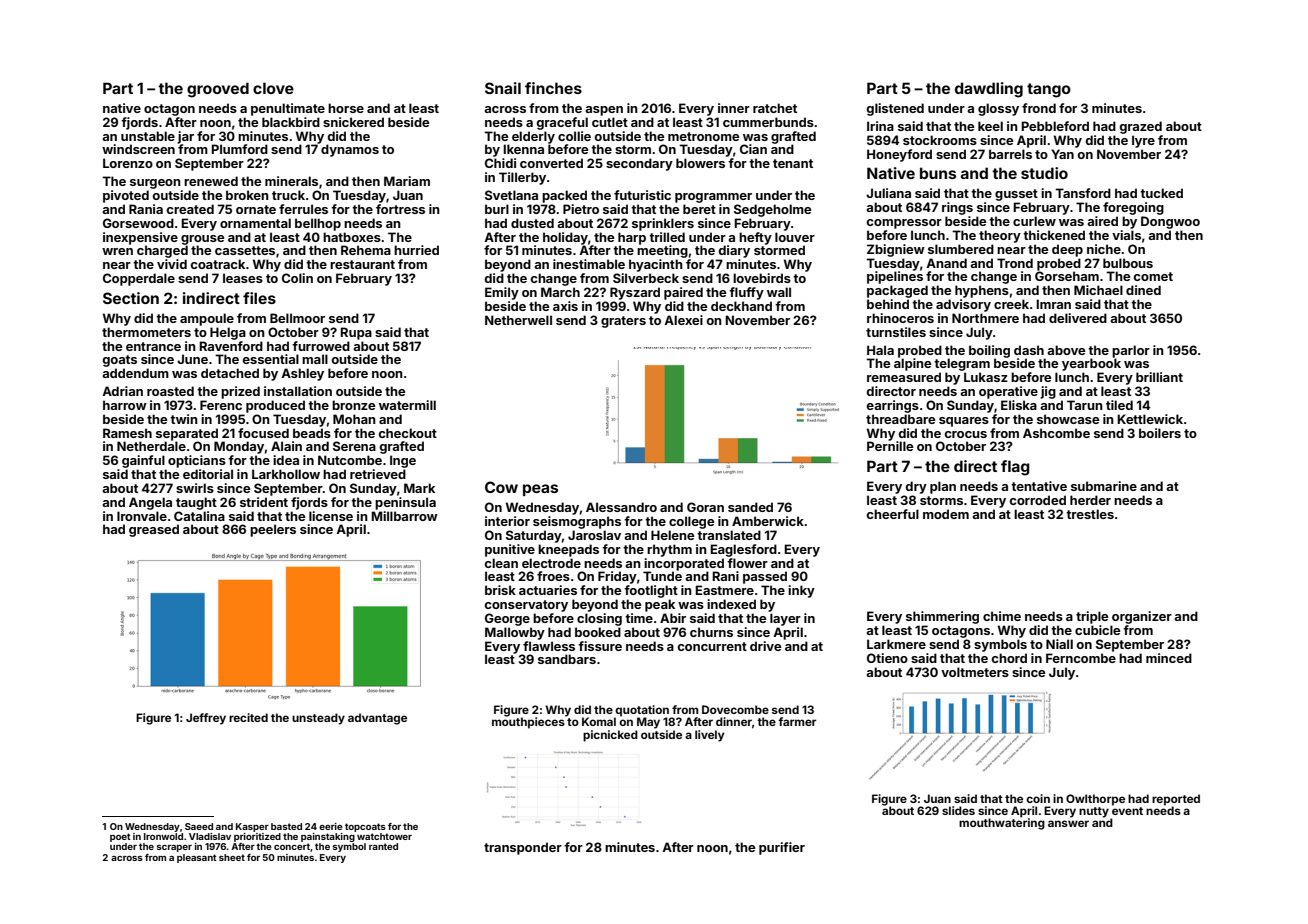  Describe the element at coordinates (1002, 824) in the page. I see `mouthwatering` at that location.
